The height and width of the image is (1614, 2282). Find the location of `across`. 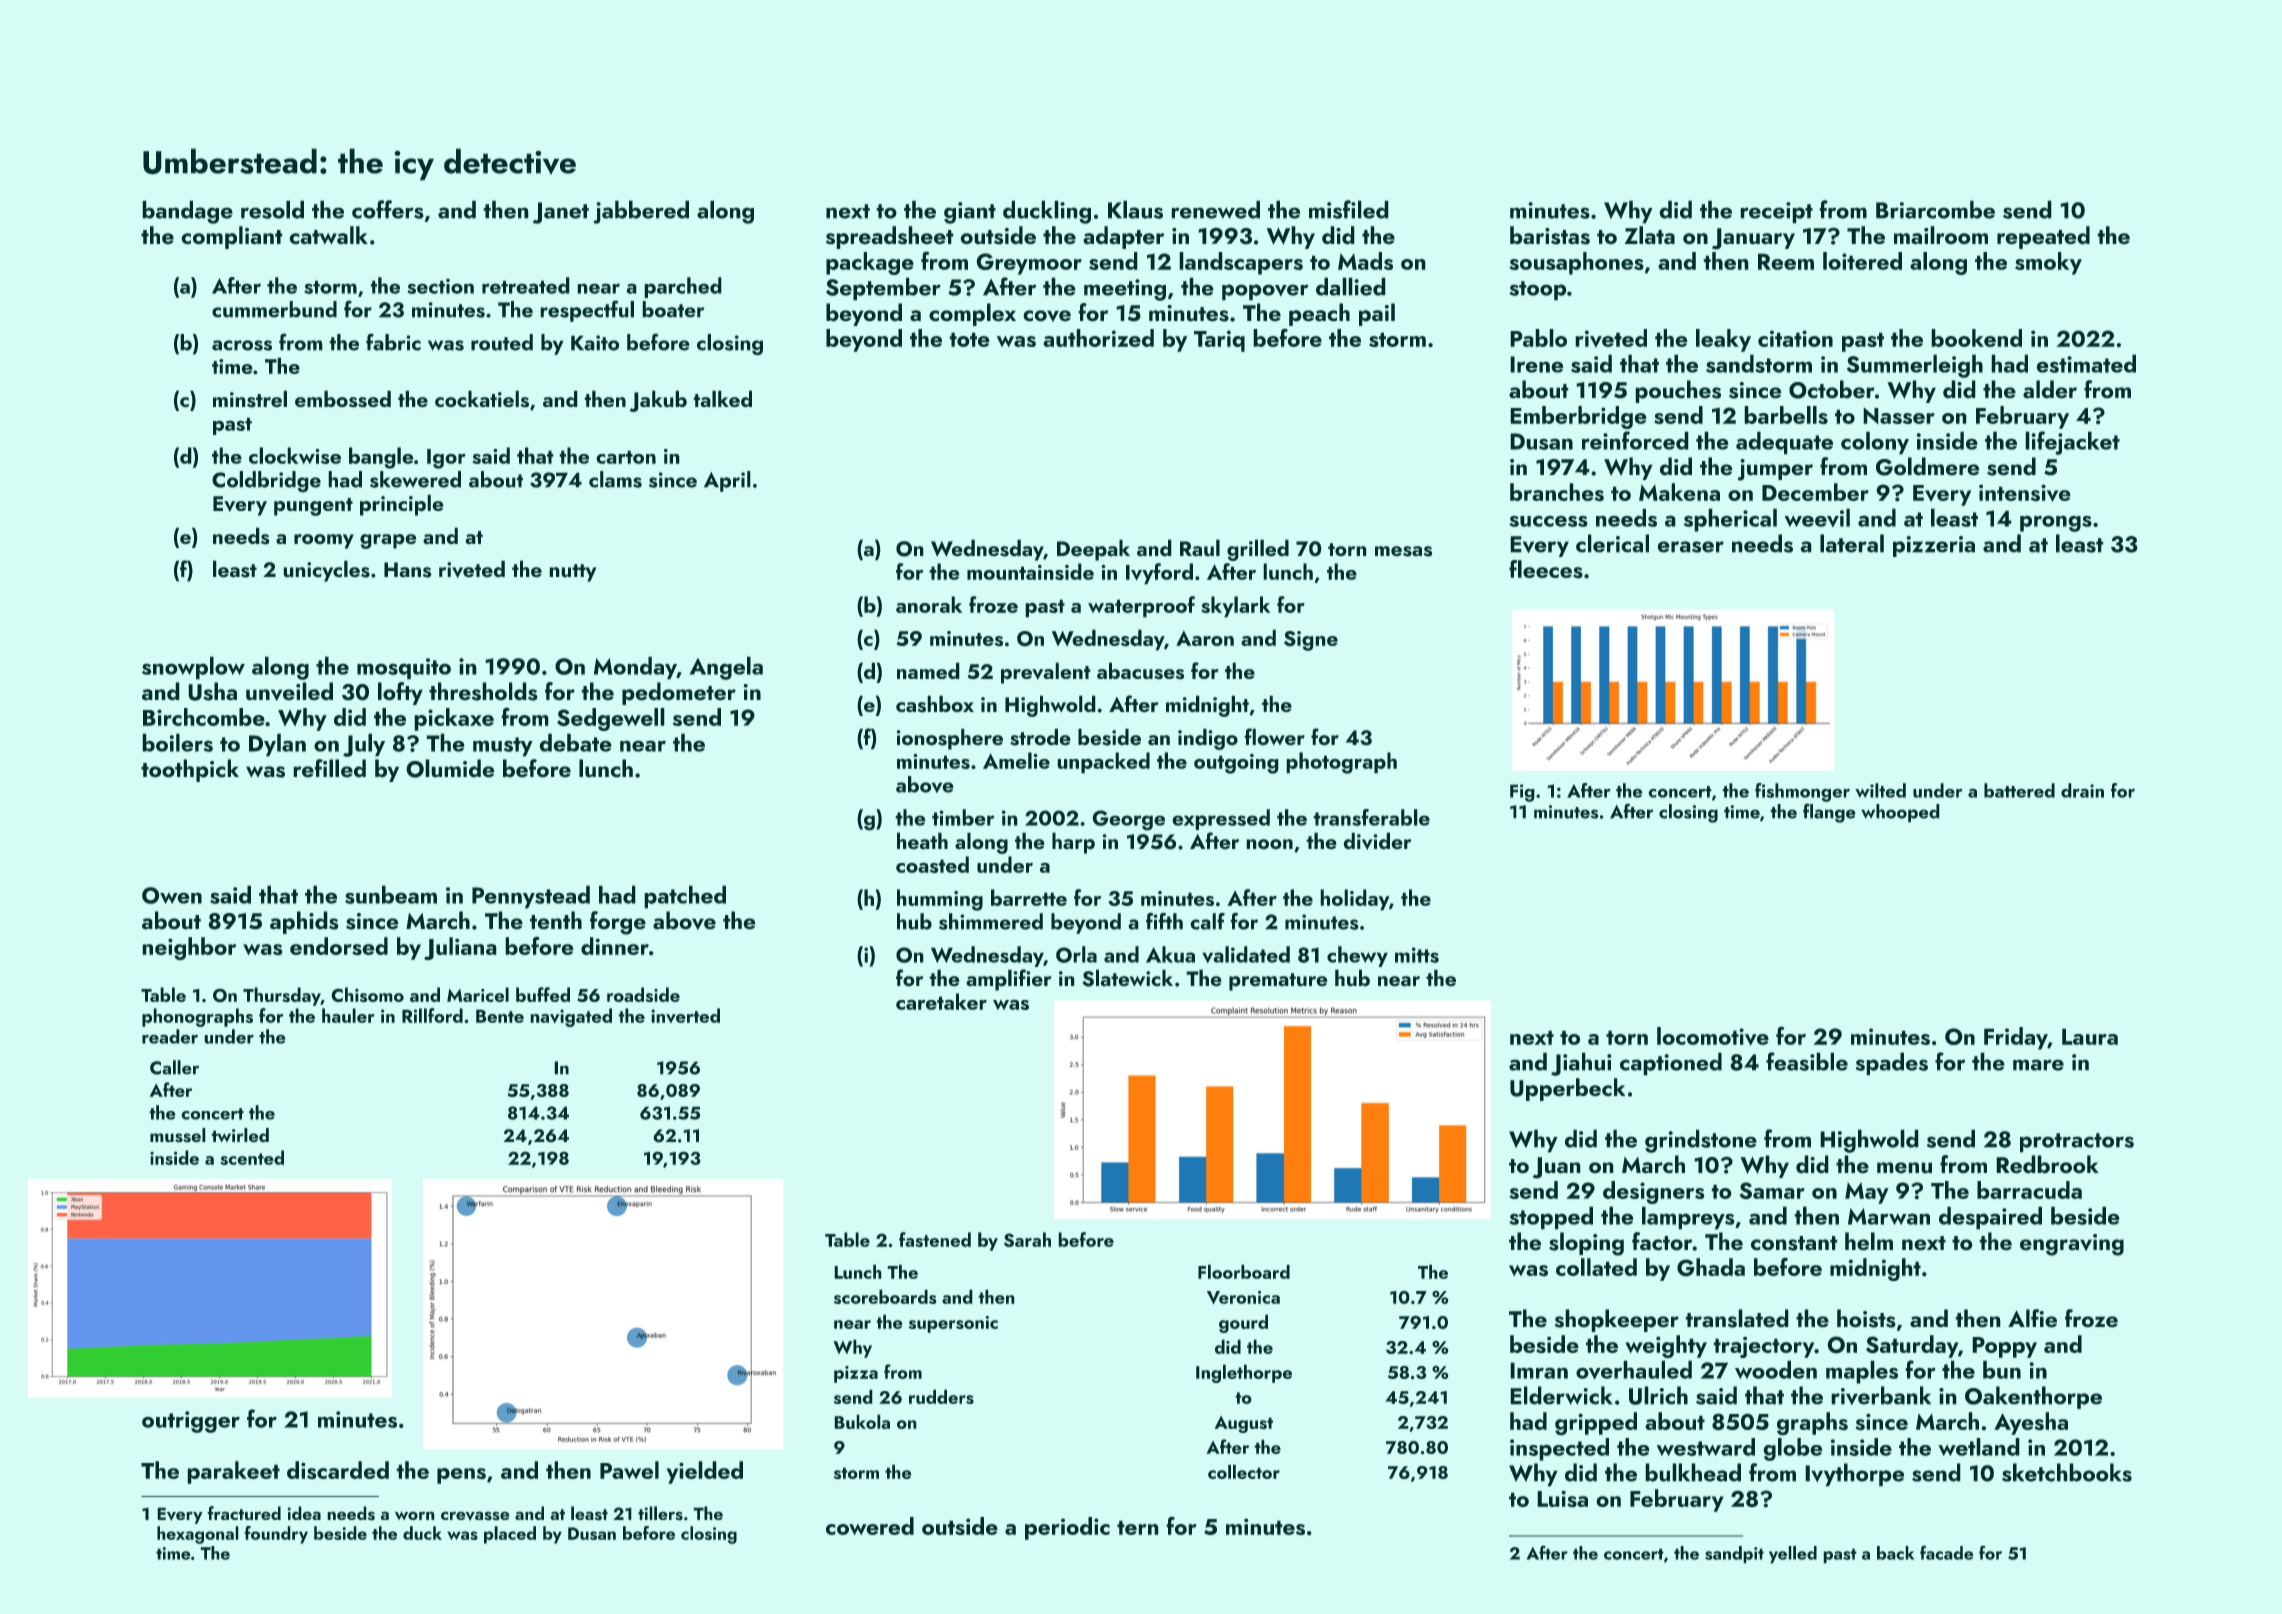

across is located at coordinates (242, 345).
